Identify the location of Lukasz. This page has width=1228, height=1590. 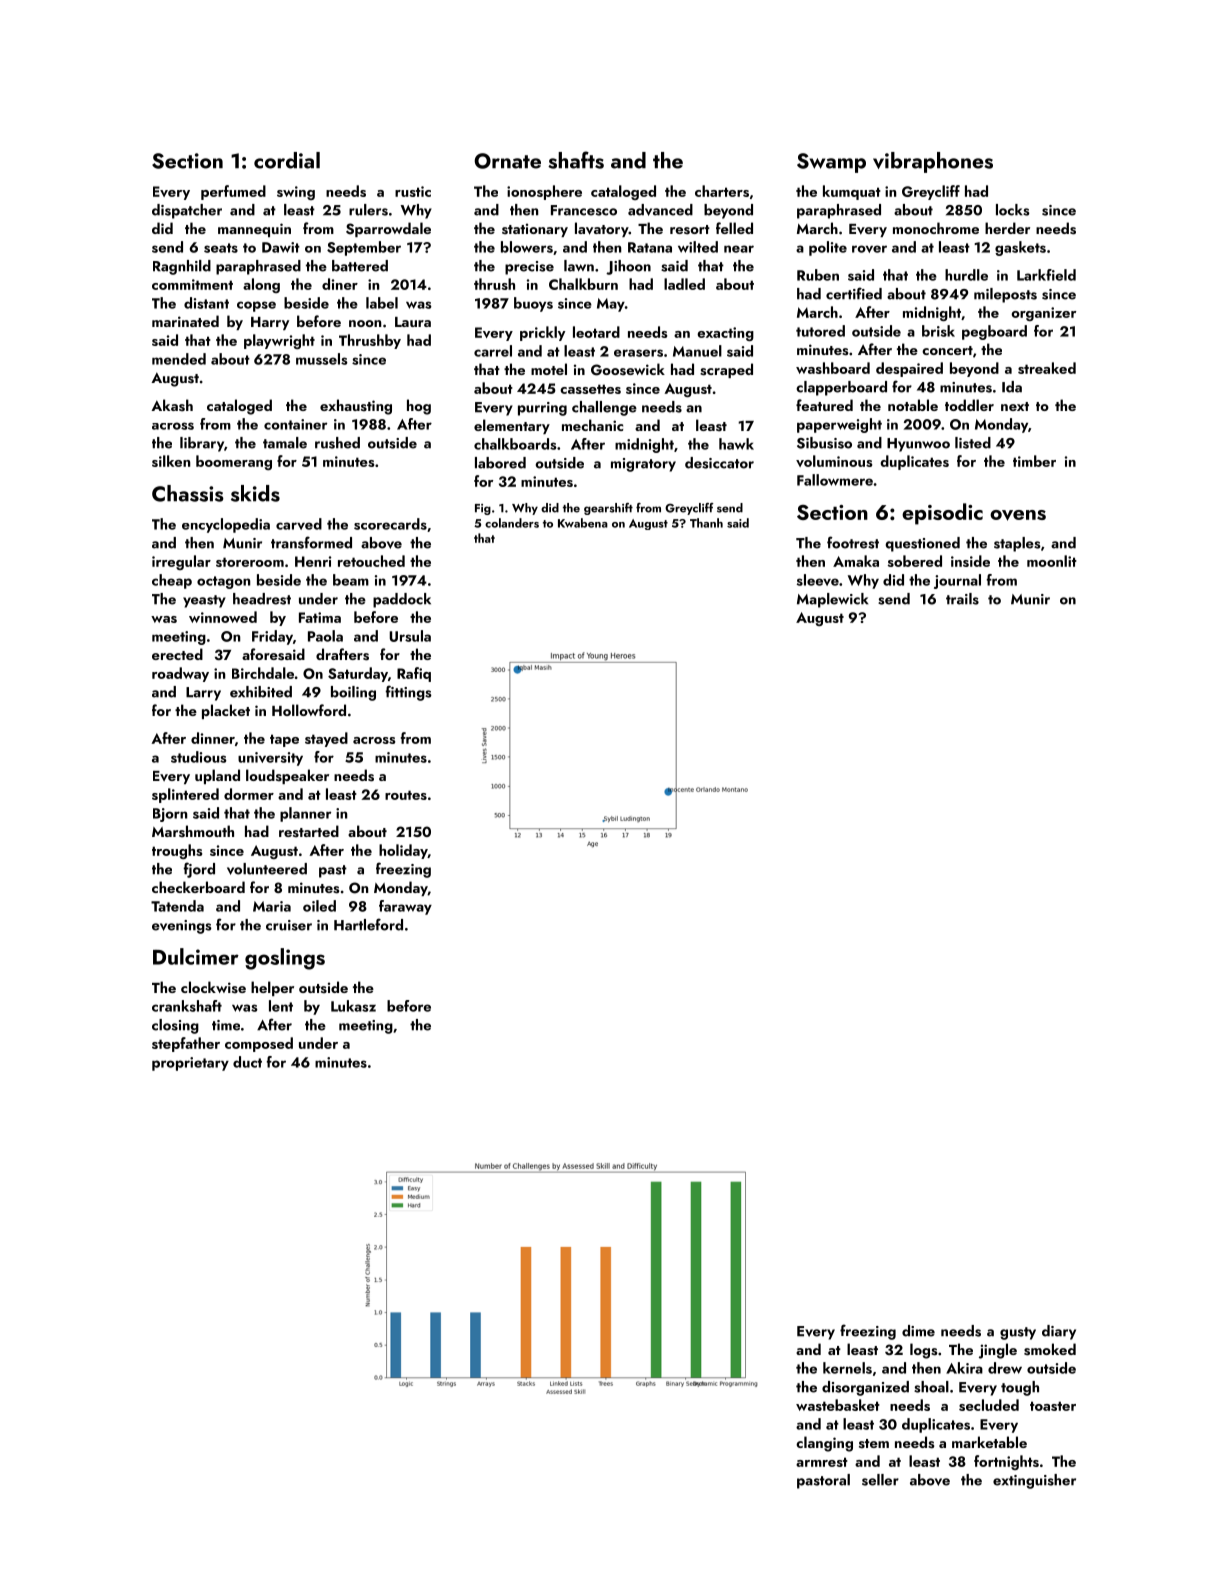
(353, 1006).
